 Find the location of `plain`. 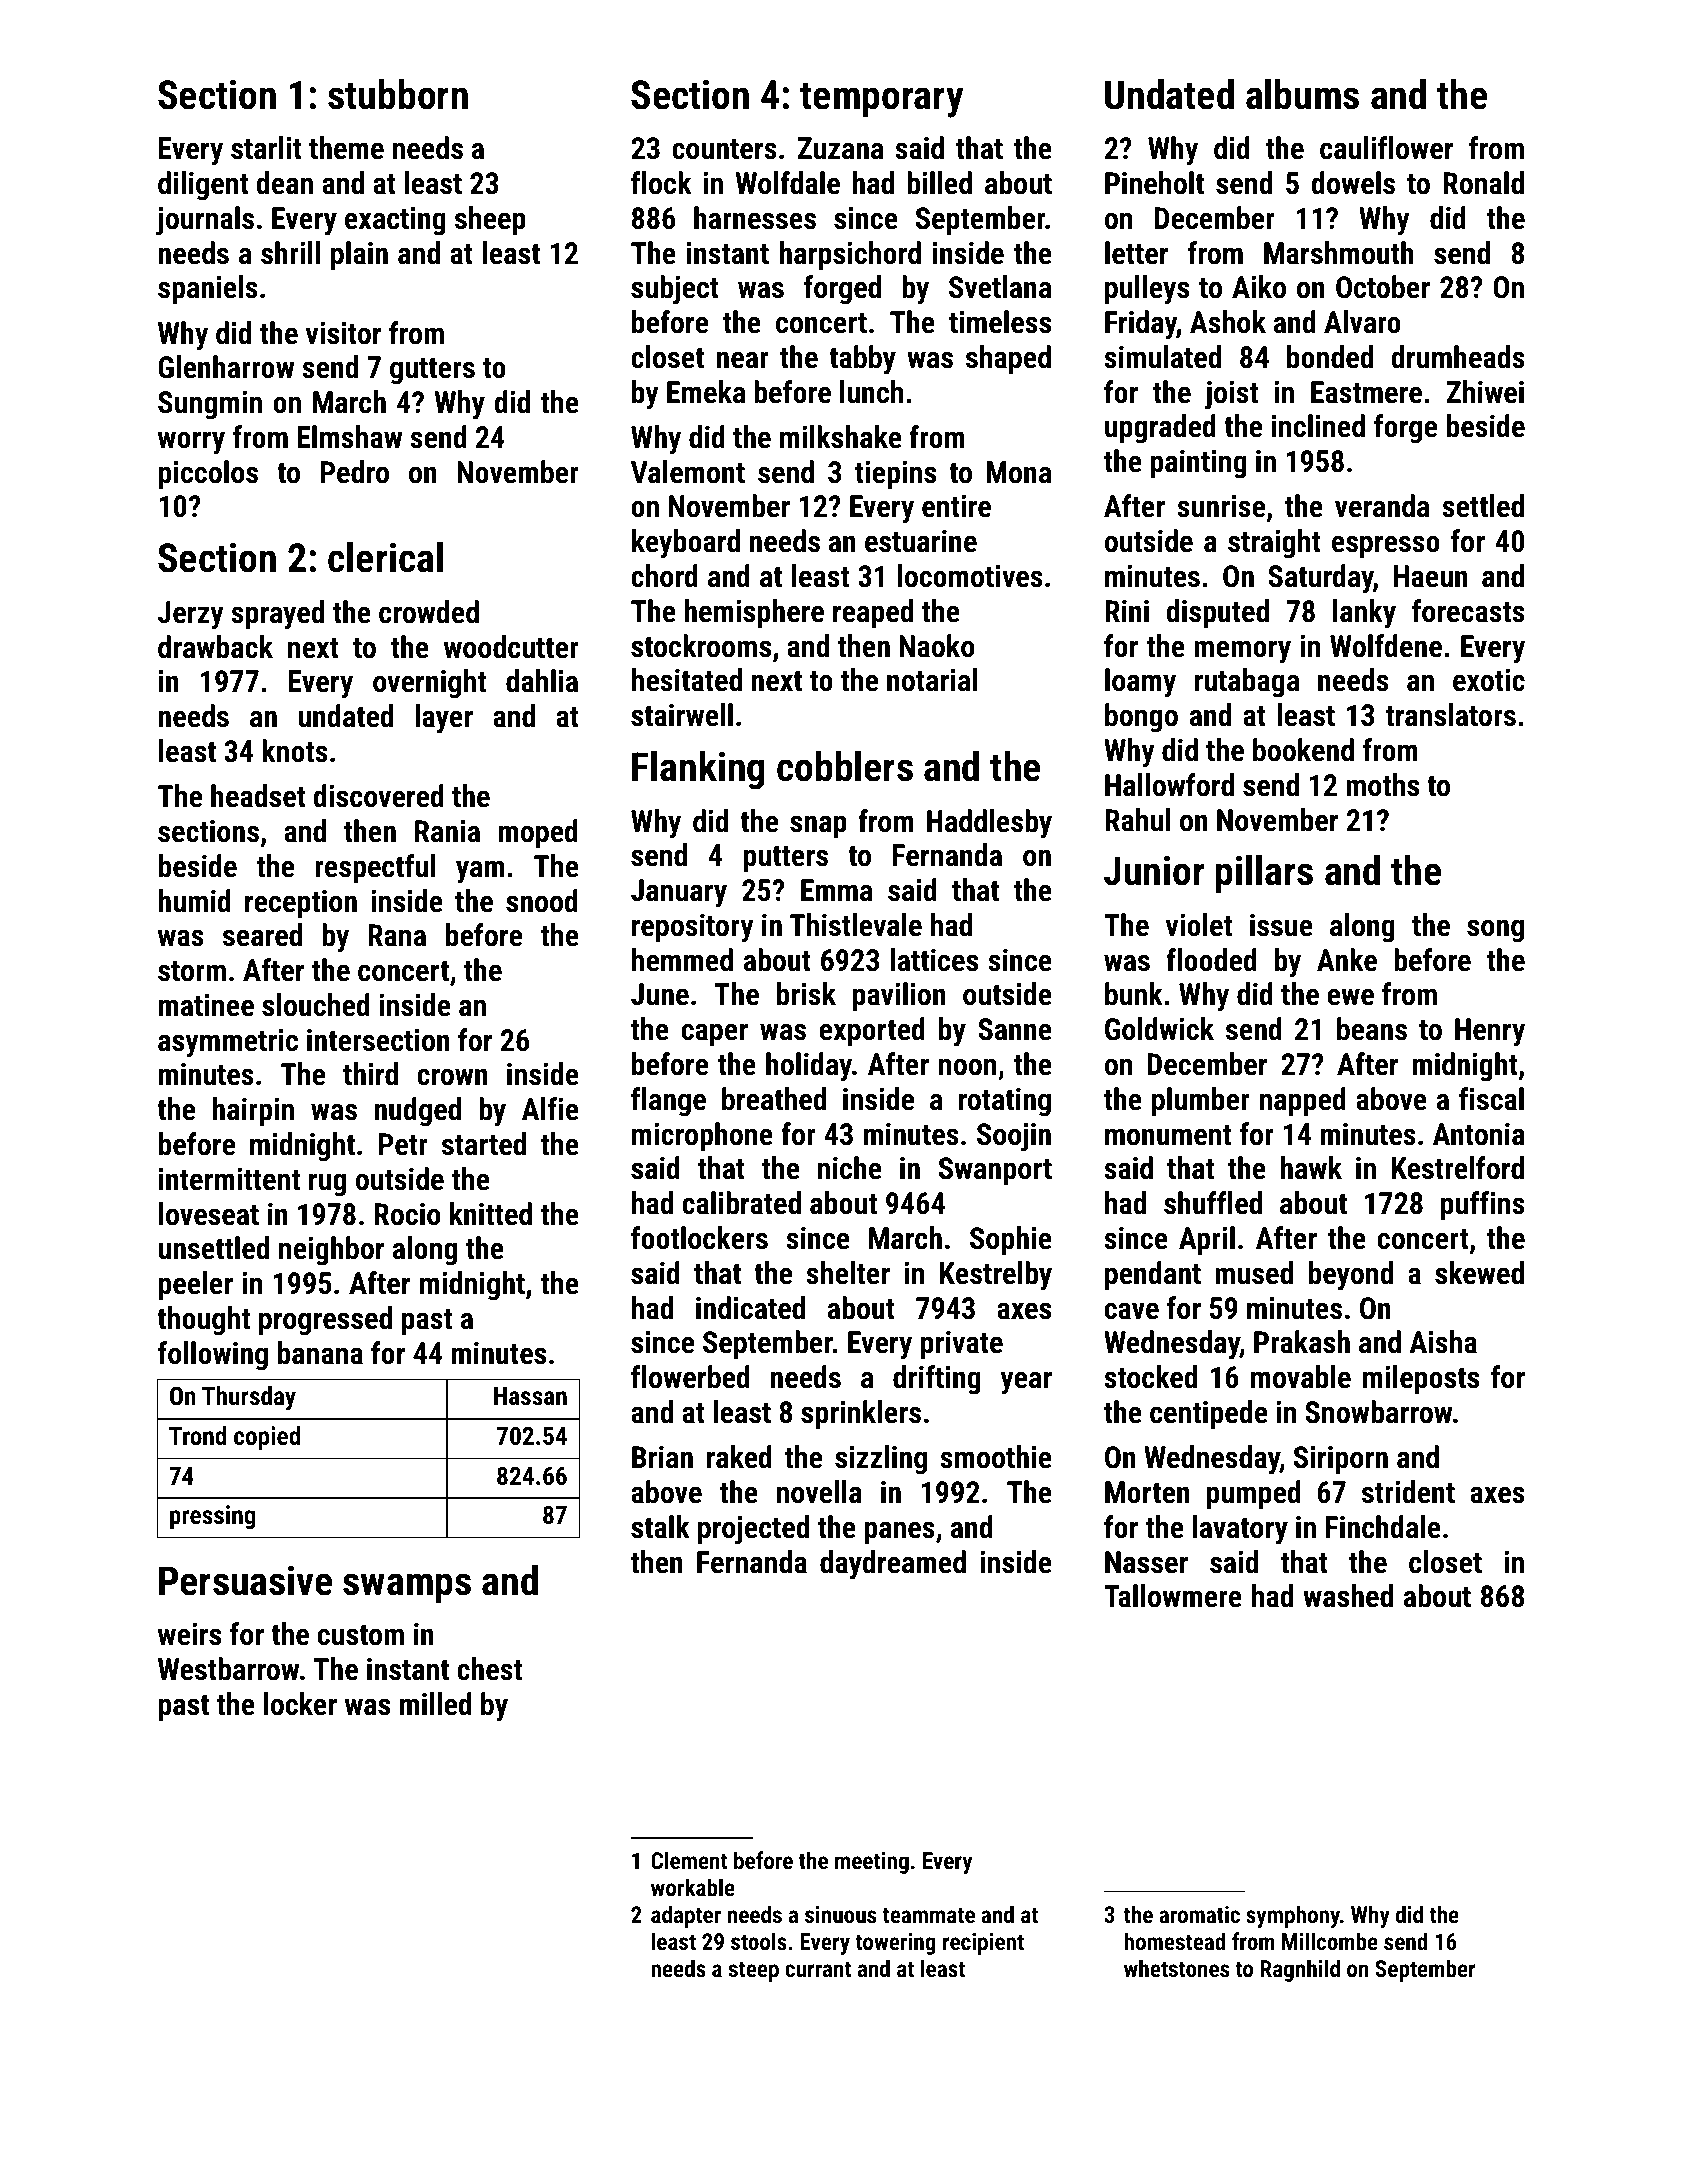

plain is located at coordinates (359, 255).
